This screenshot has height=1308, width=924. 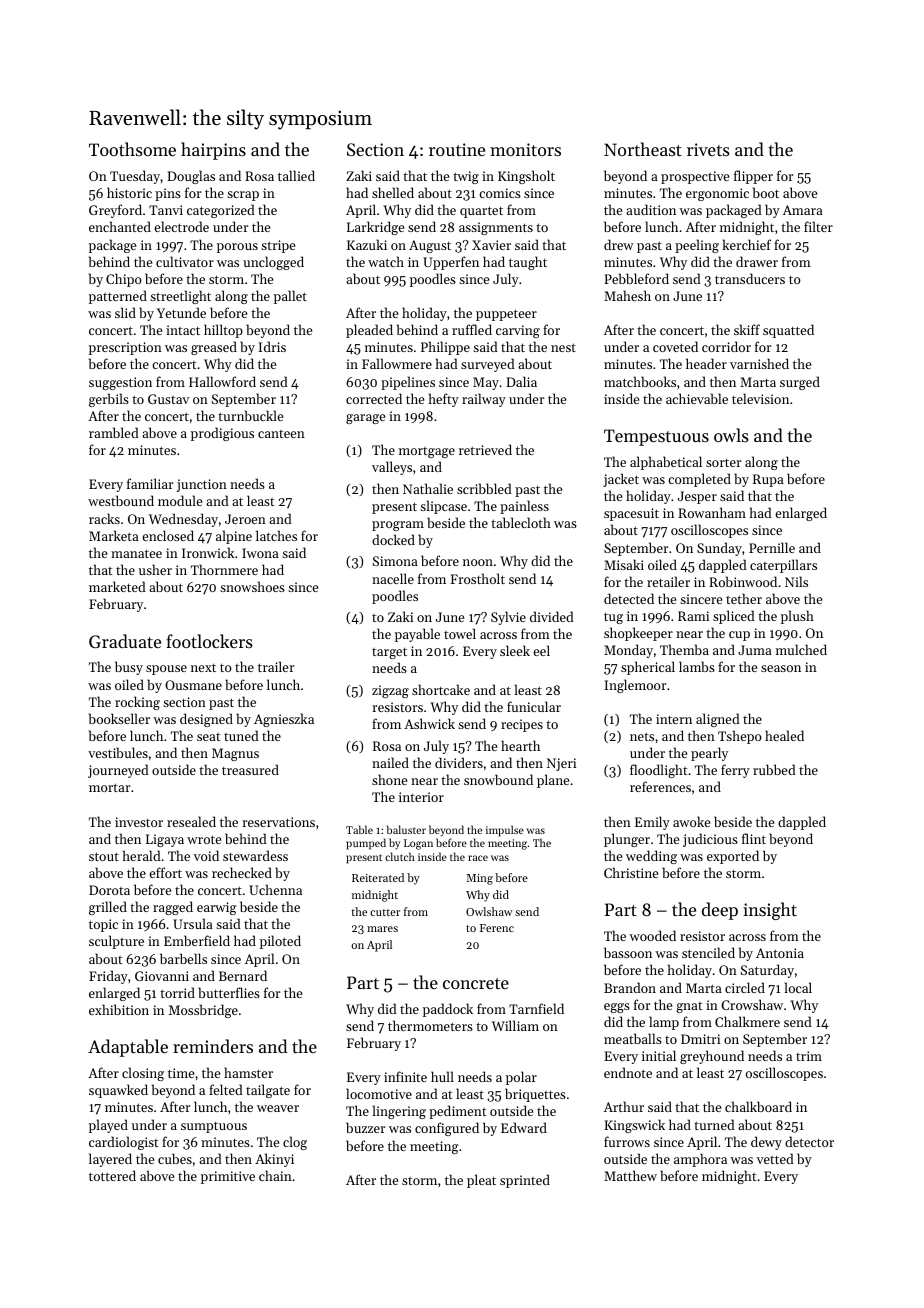 I want to click on tallied, so click(x=296, y=175).
